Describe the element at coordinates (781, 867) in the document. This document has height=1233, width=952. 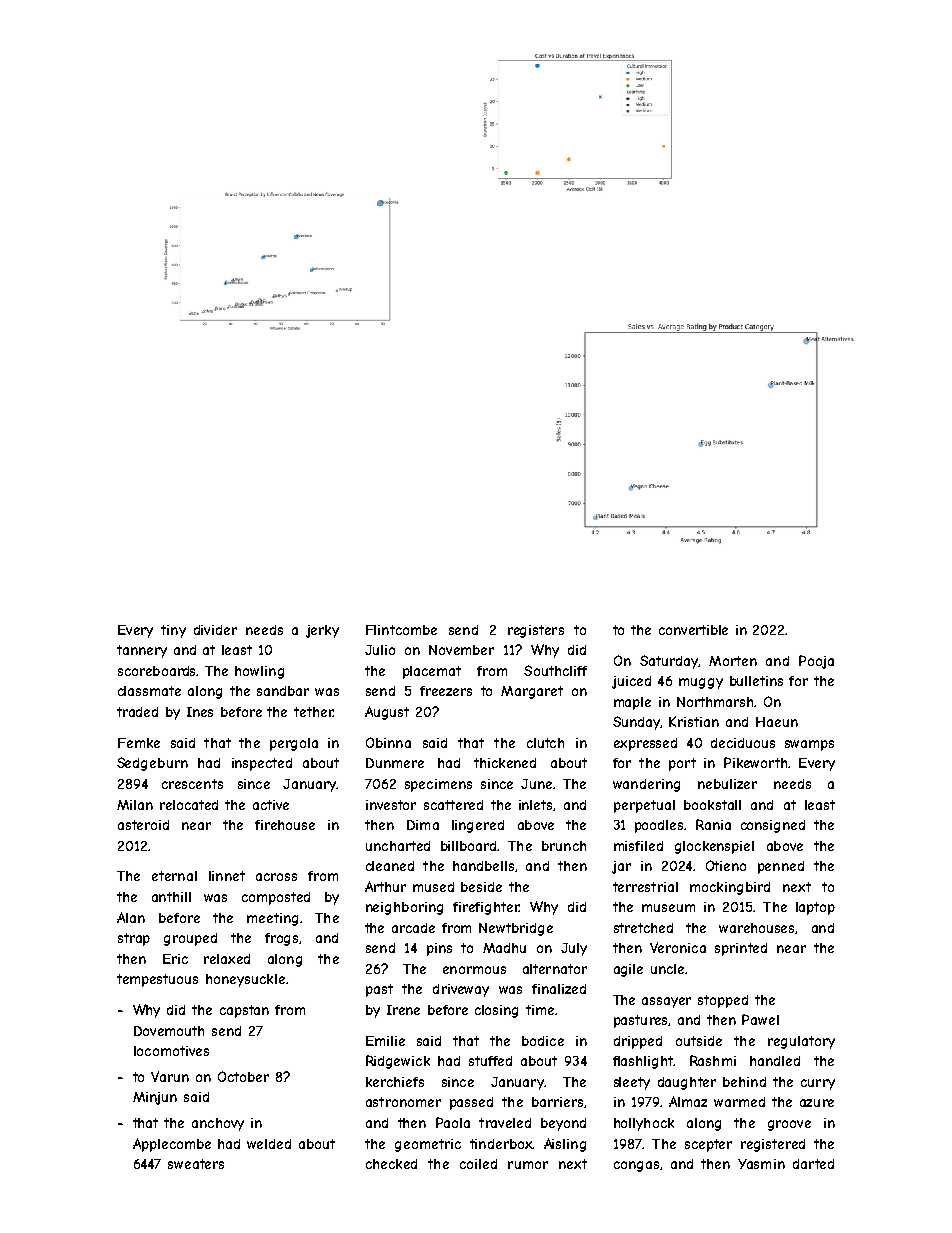
I see `penned` at that location.
